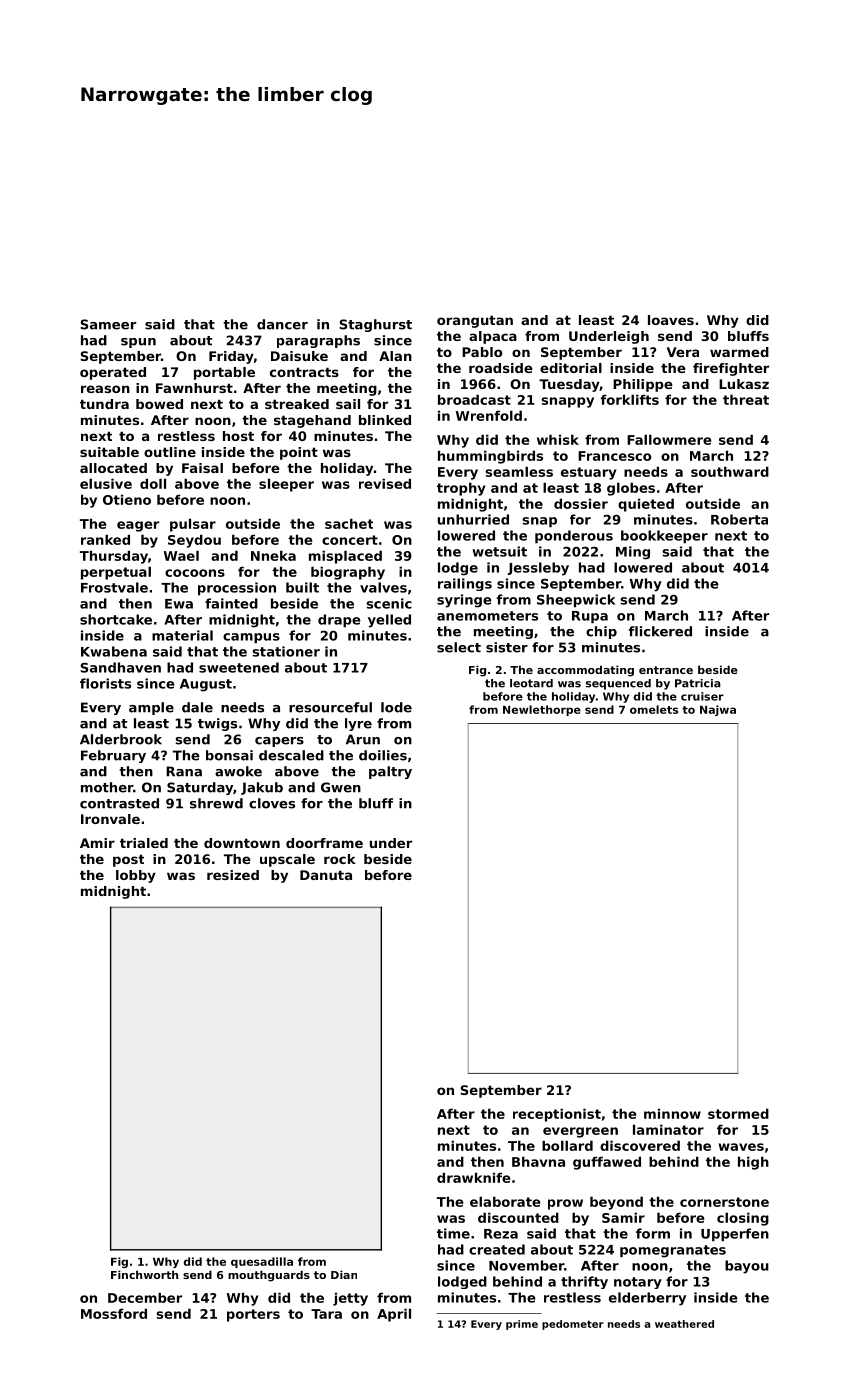 This image has height=1400, width=849. Describe the element at coordinates (489, 415) in the image. I see `Wrenfold` at that location.
